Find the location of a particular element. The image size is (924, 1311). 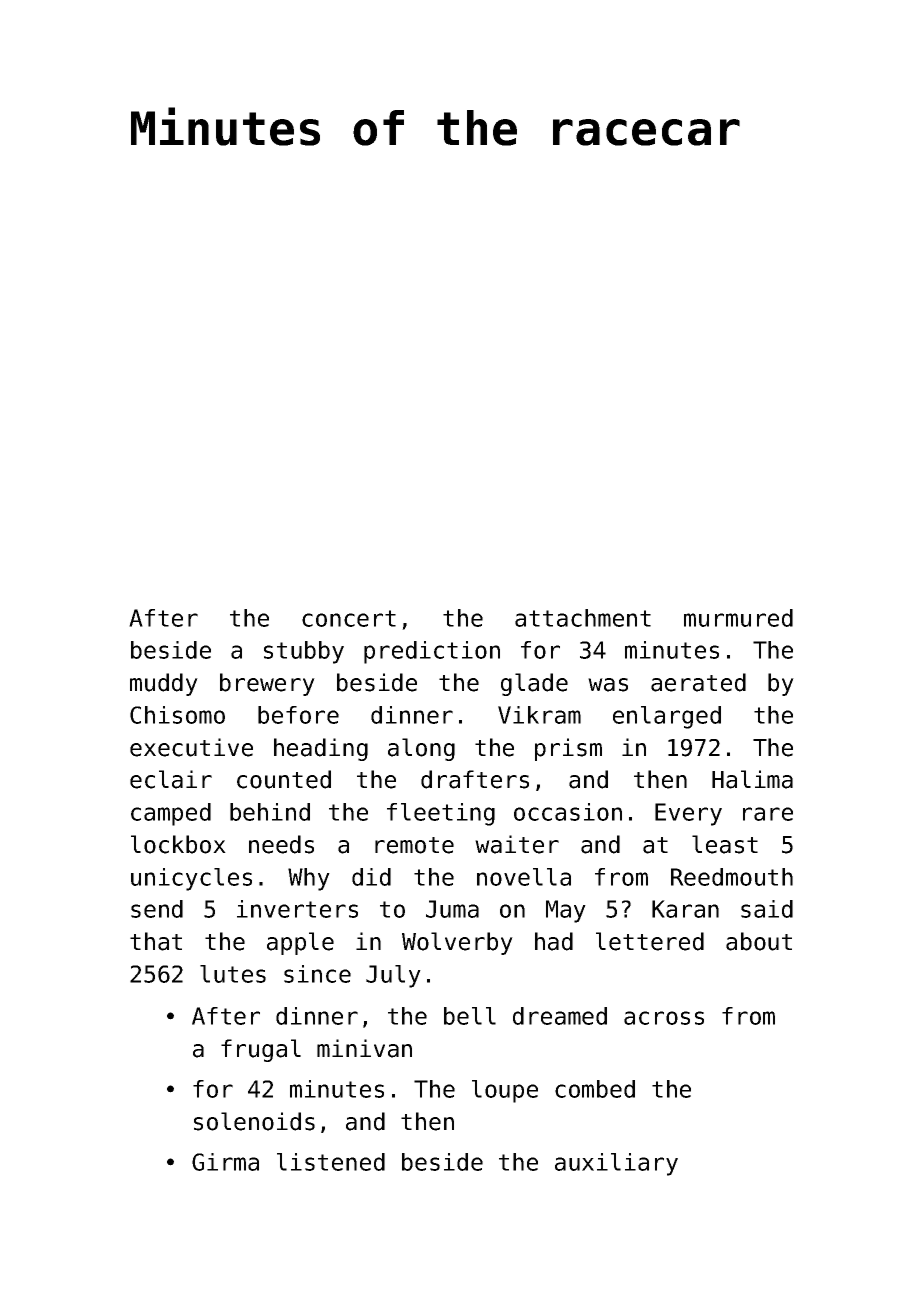

had is located at coordinates (554, 941).
